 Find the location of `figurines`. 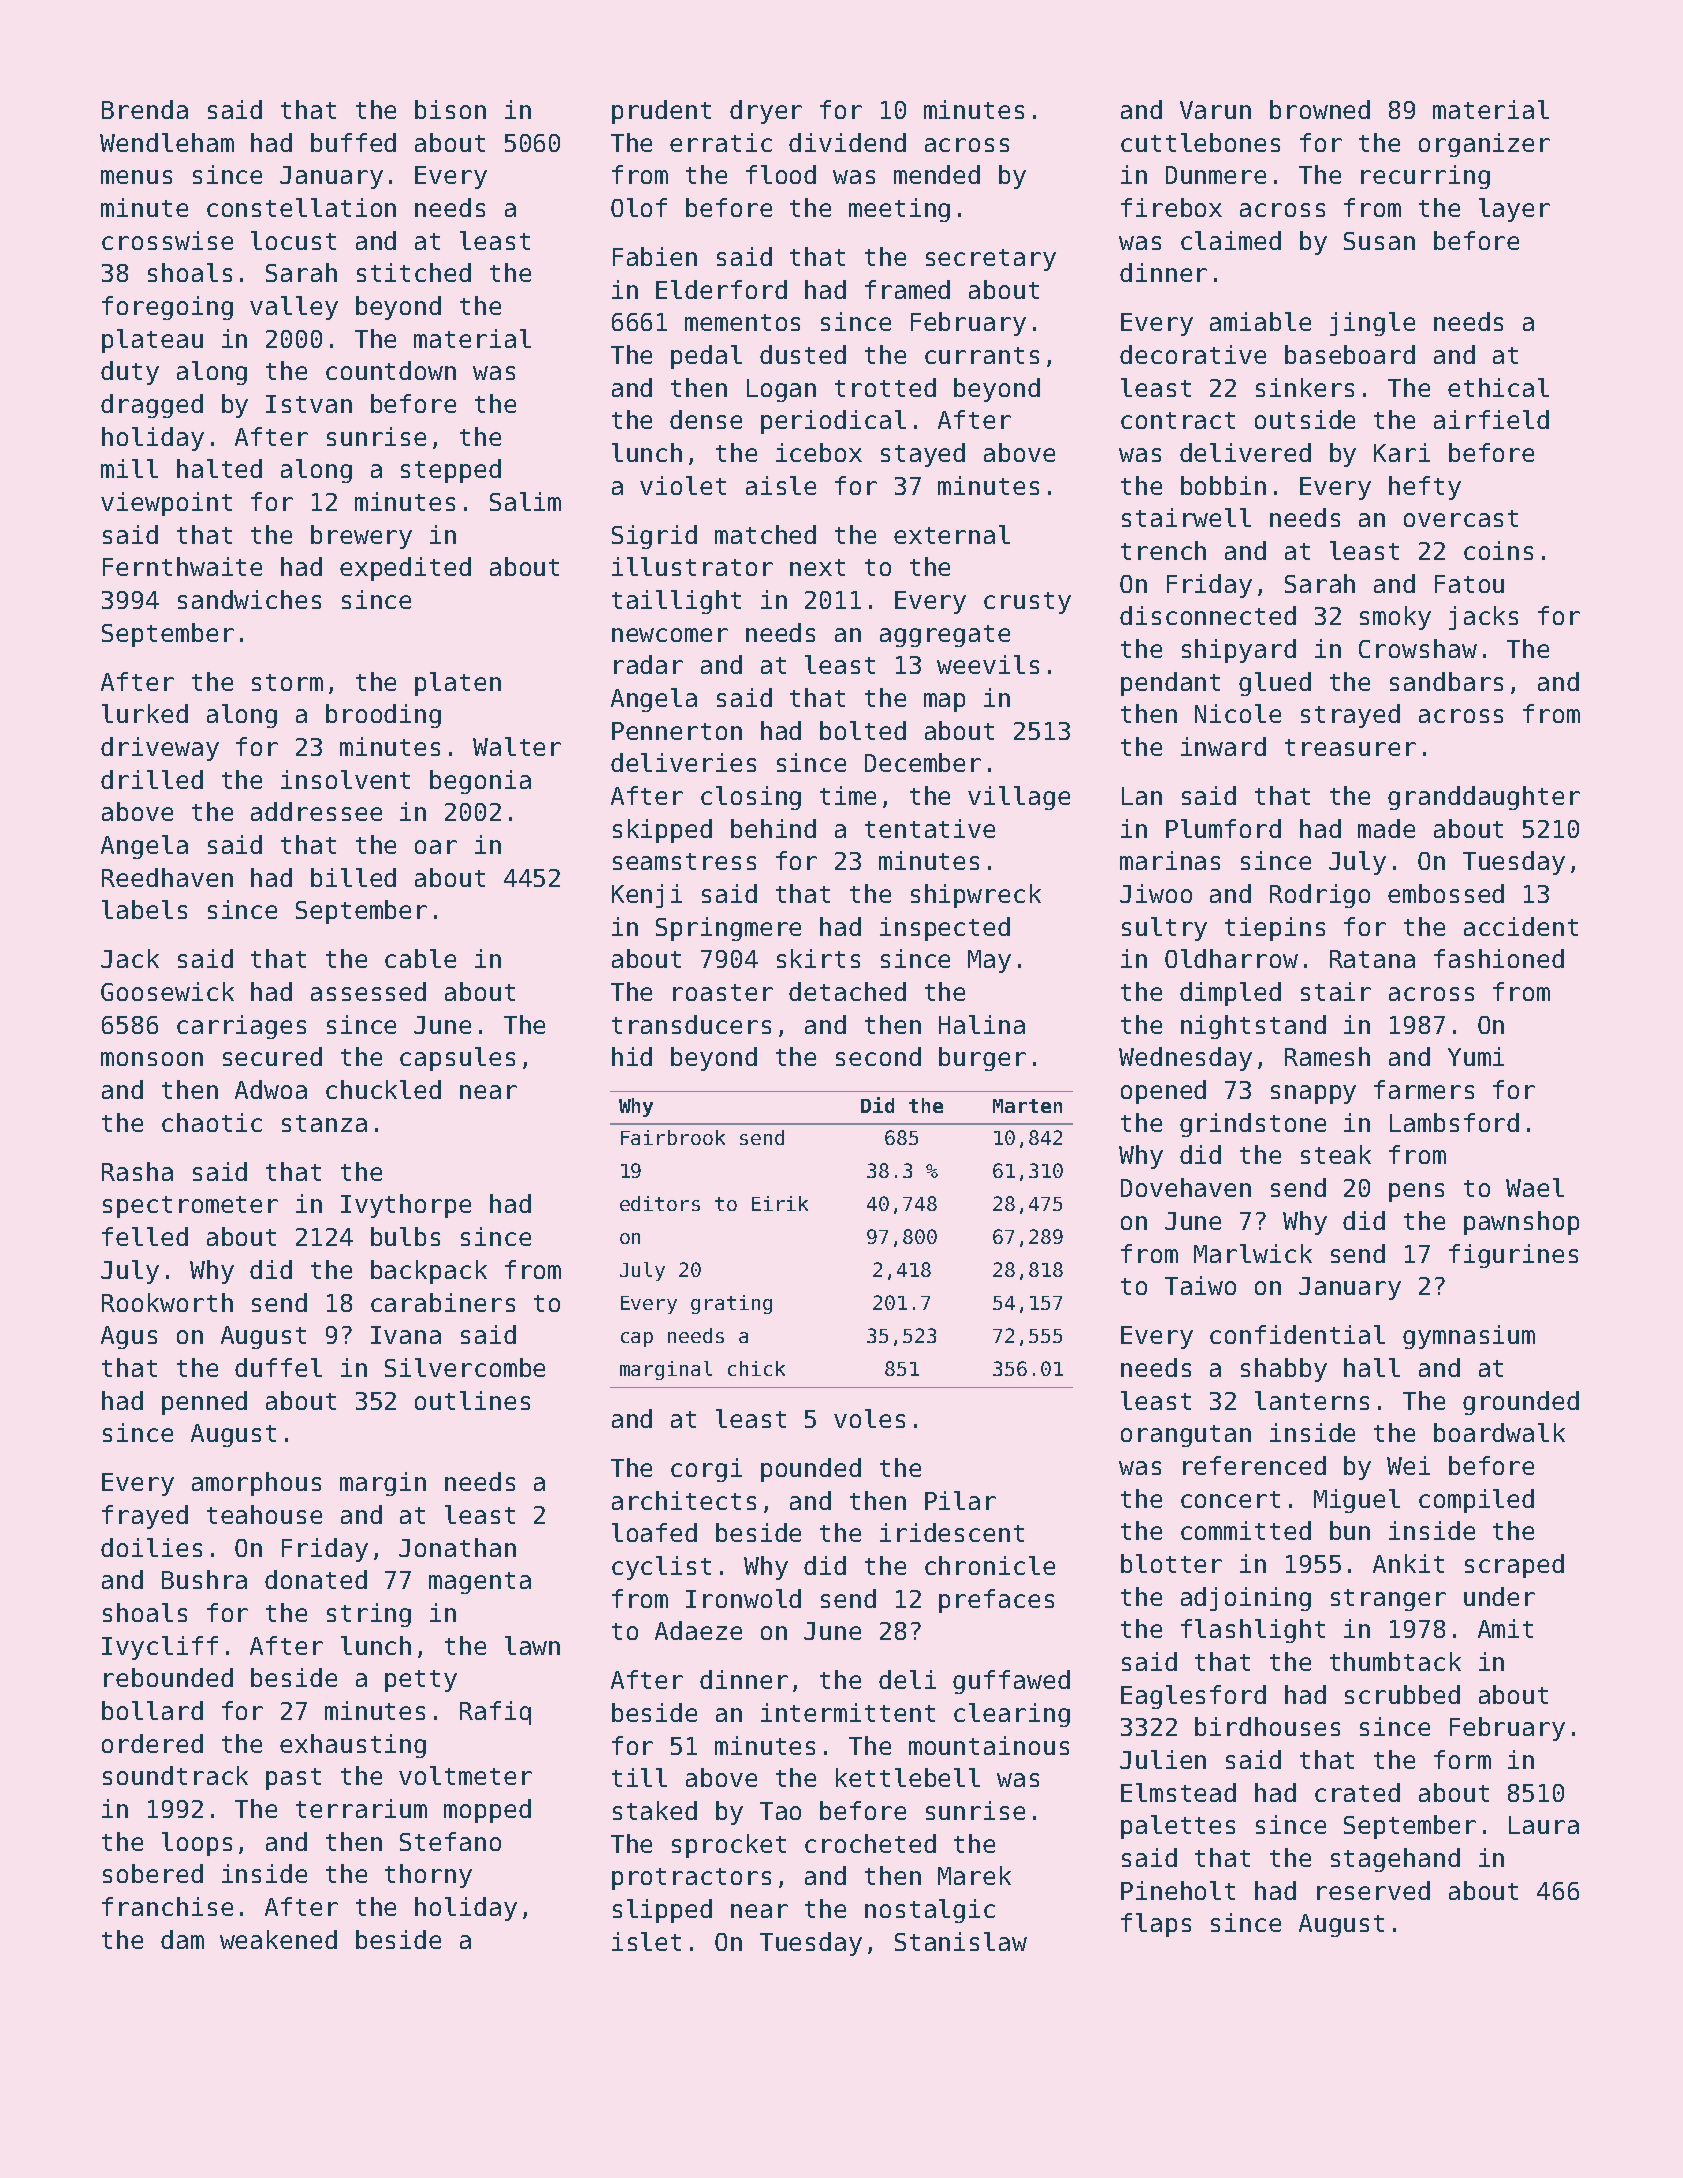

figurines is located at coordinates (1513, 1256).
